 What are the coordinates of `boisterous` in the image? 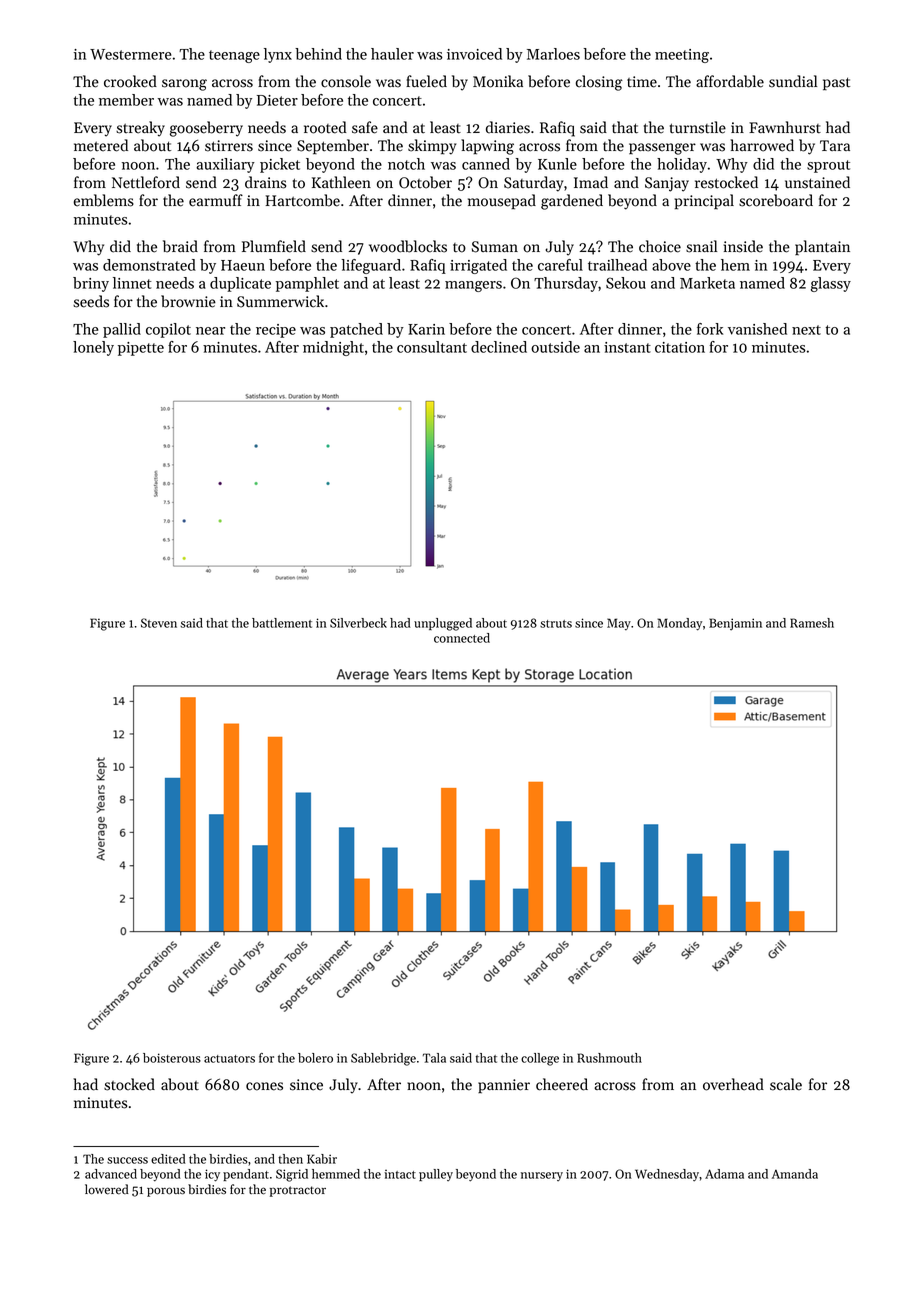 It's located at (172, 1058).
